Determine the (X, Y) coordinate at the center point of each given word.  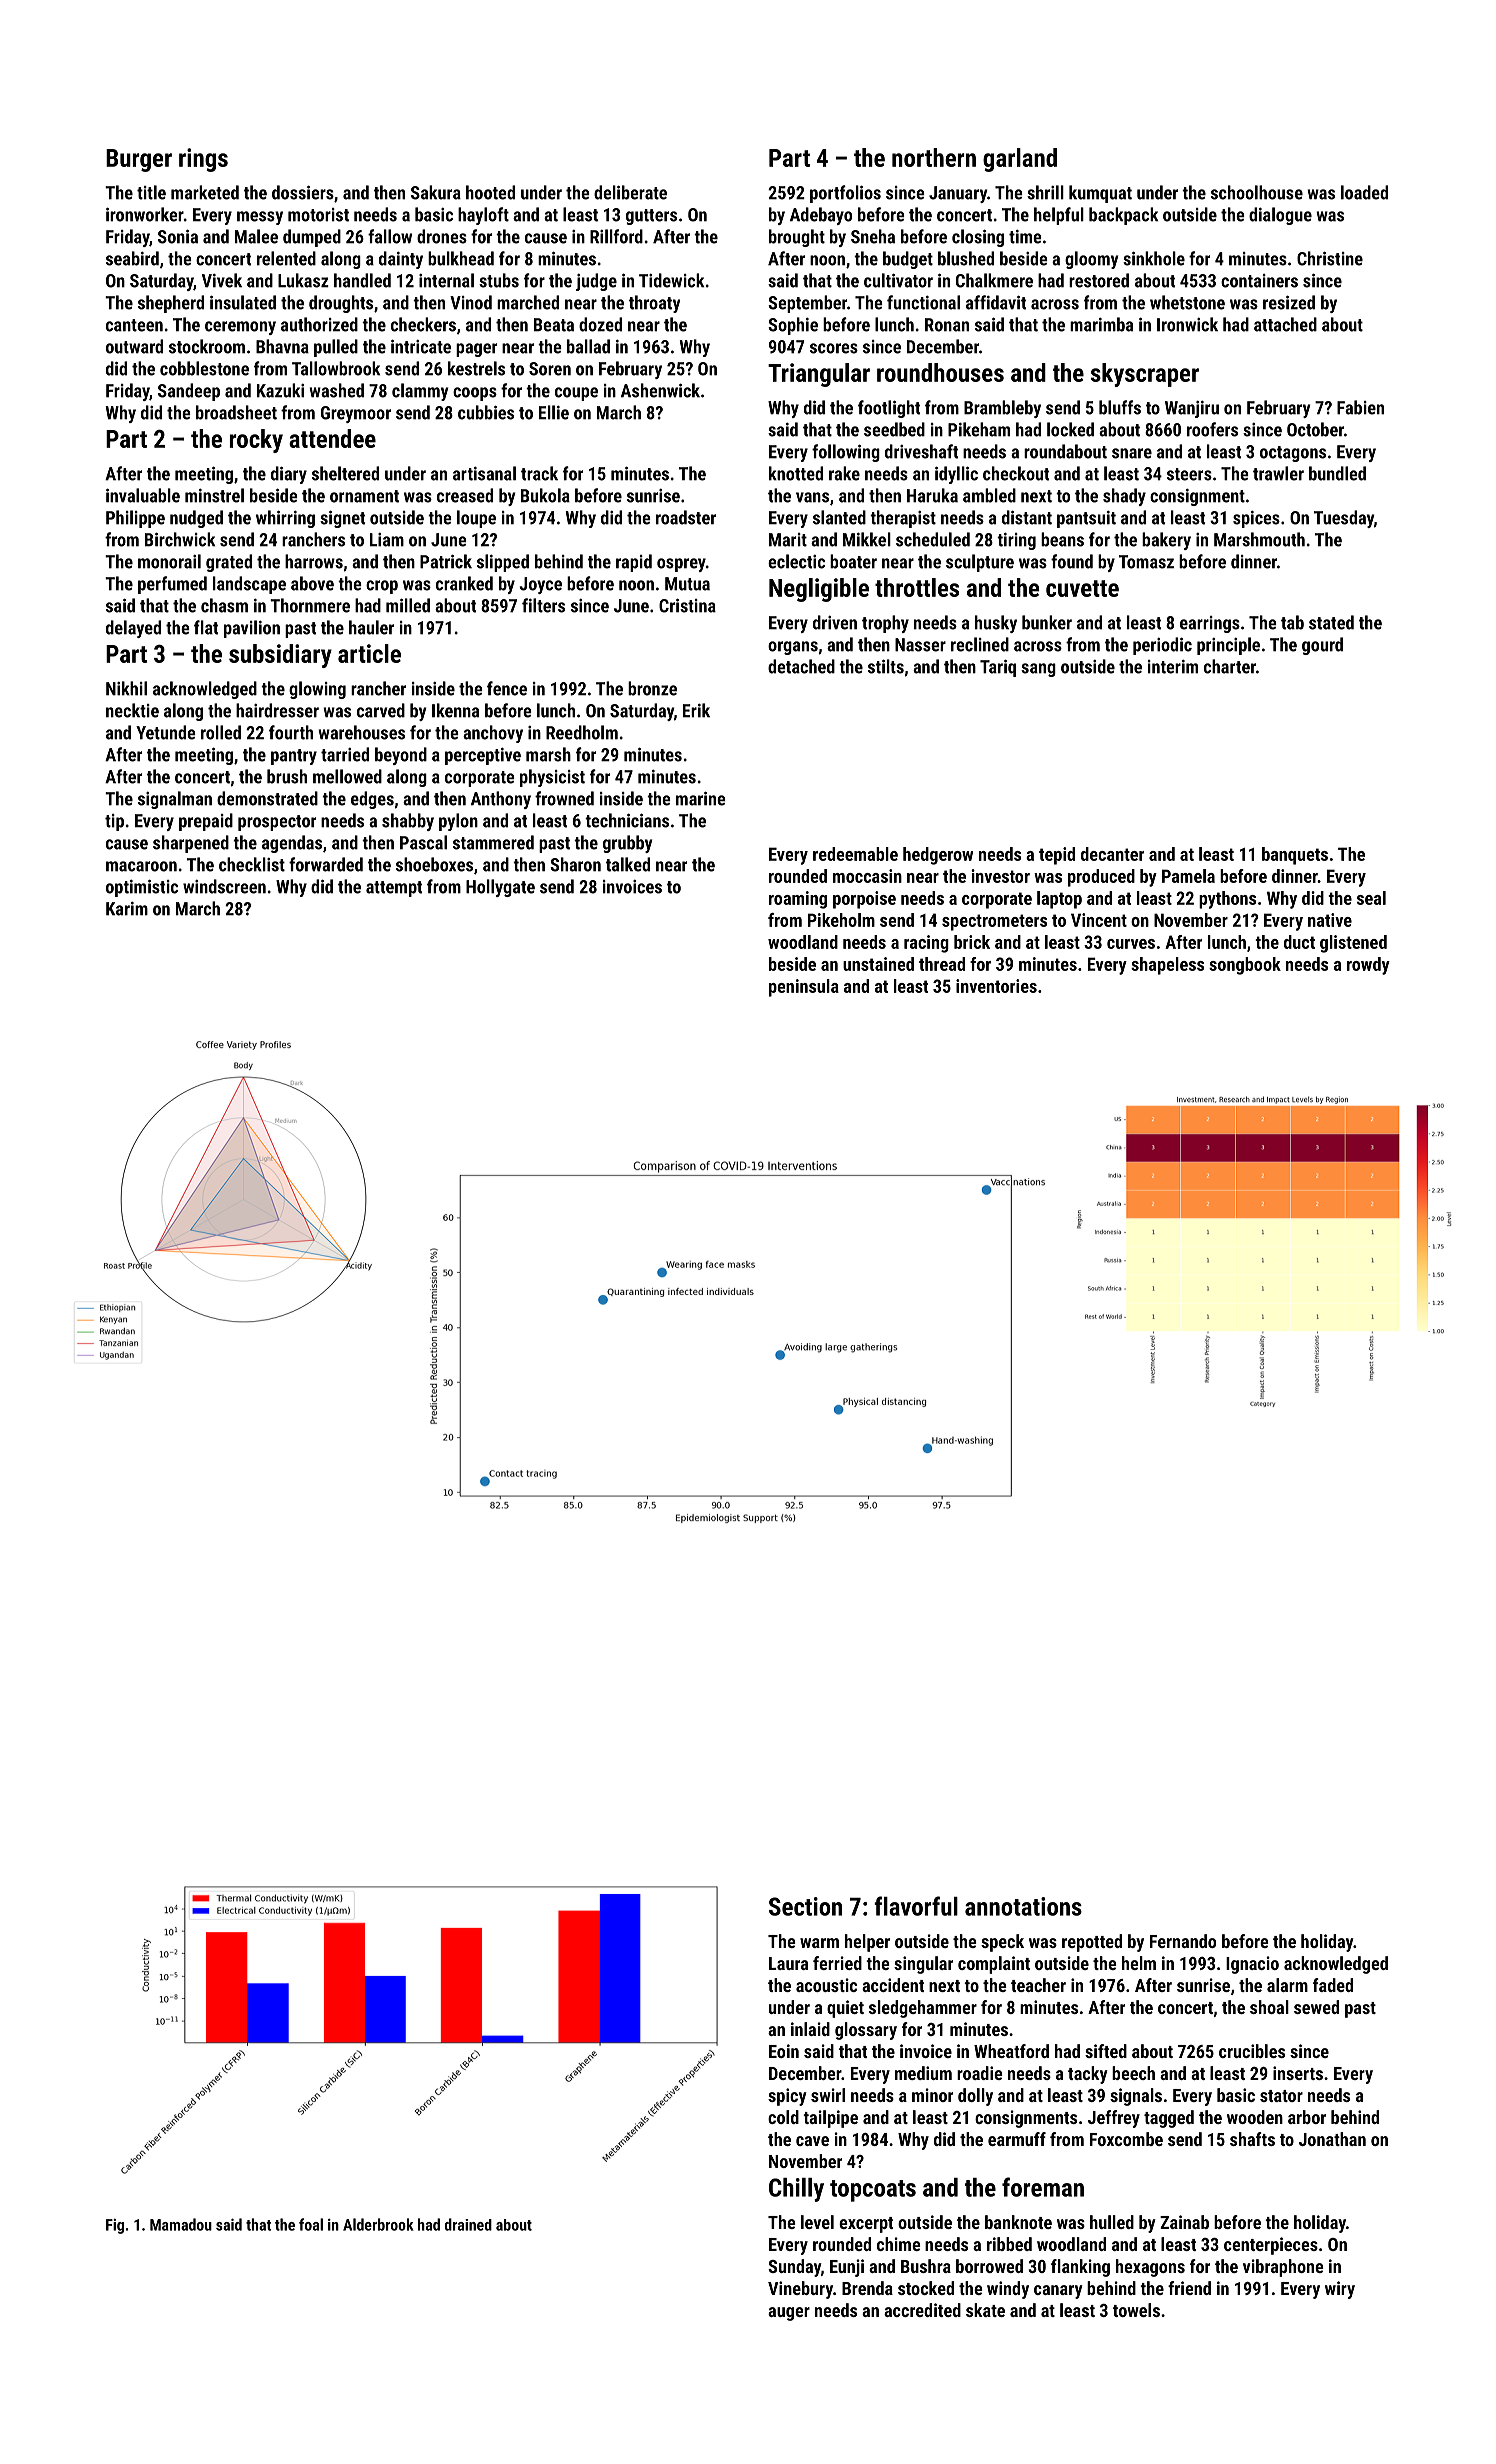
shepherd (171, 304)
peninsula (804, 988)
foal (311, 2224)
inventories (996, 986)
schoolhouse (1257, 192)
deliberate (630, 192)
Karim (127, 909)
